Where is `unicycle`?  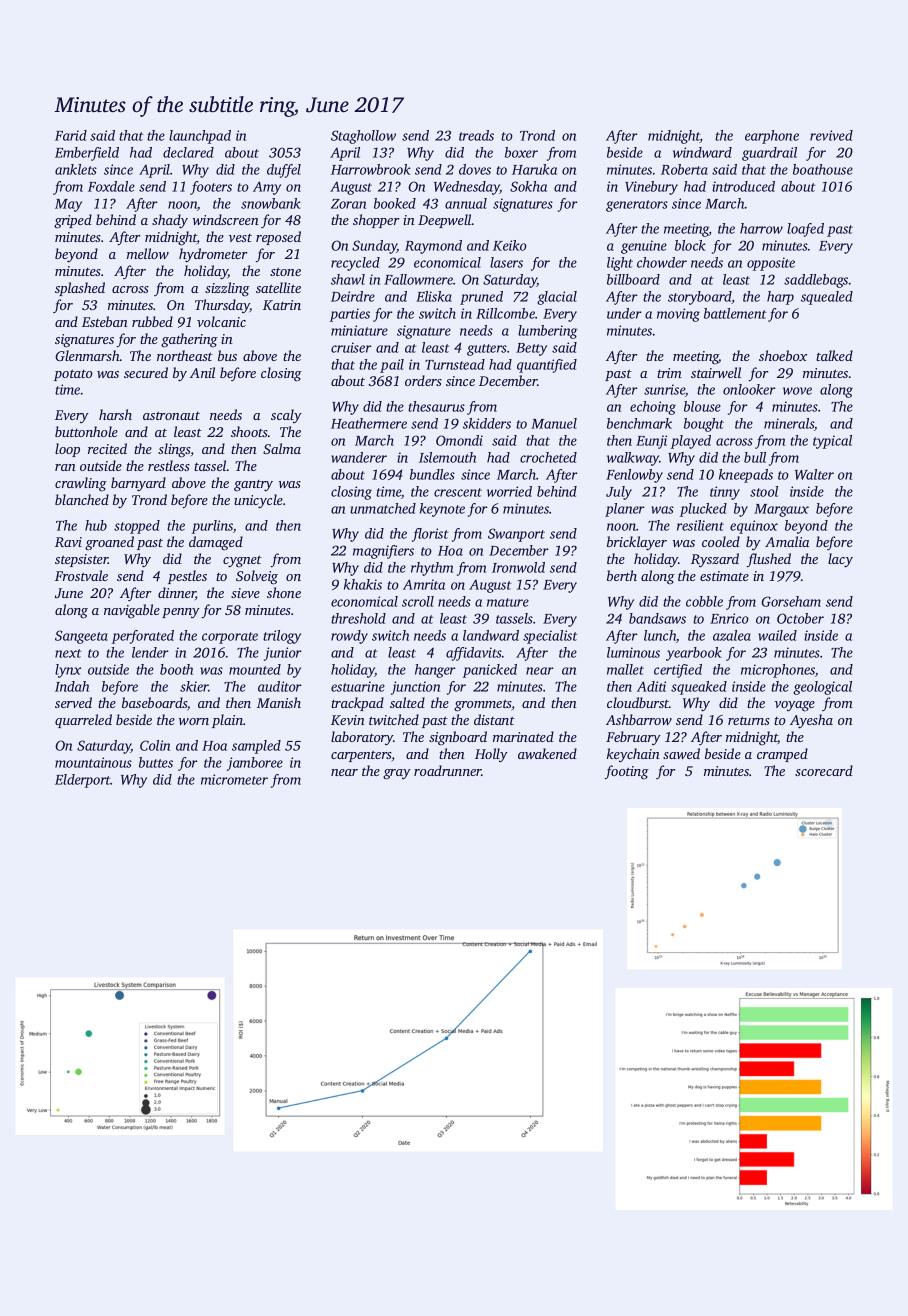
unicycle is located at coordinates (258, 501).
